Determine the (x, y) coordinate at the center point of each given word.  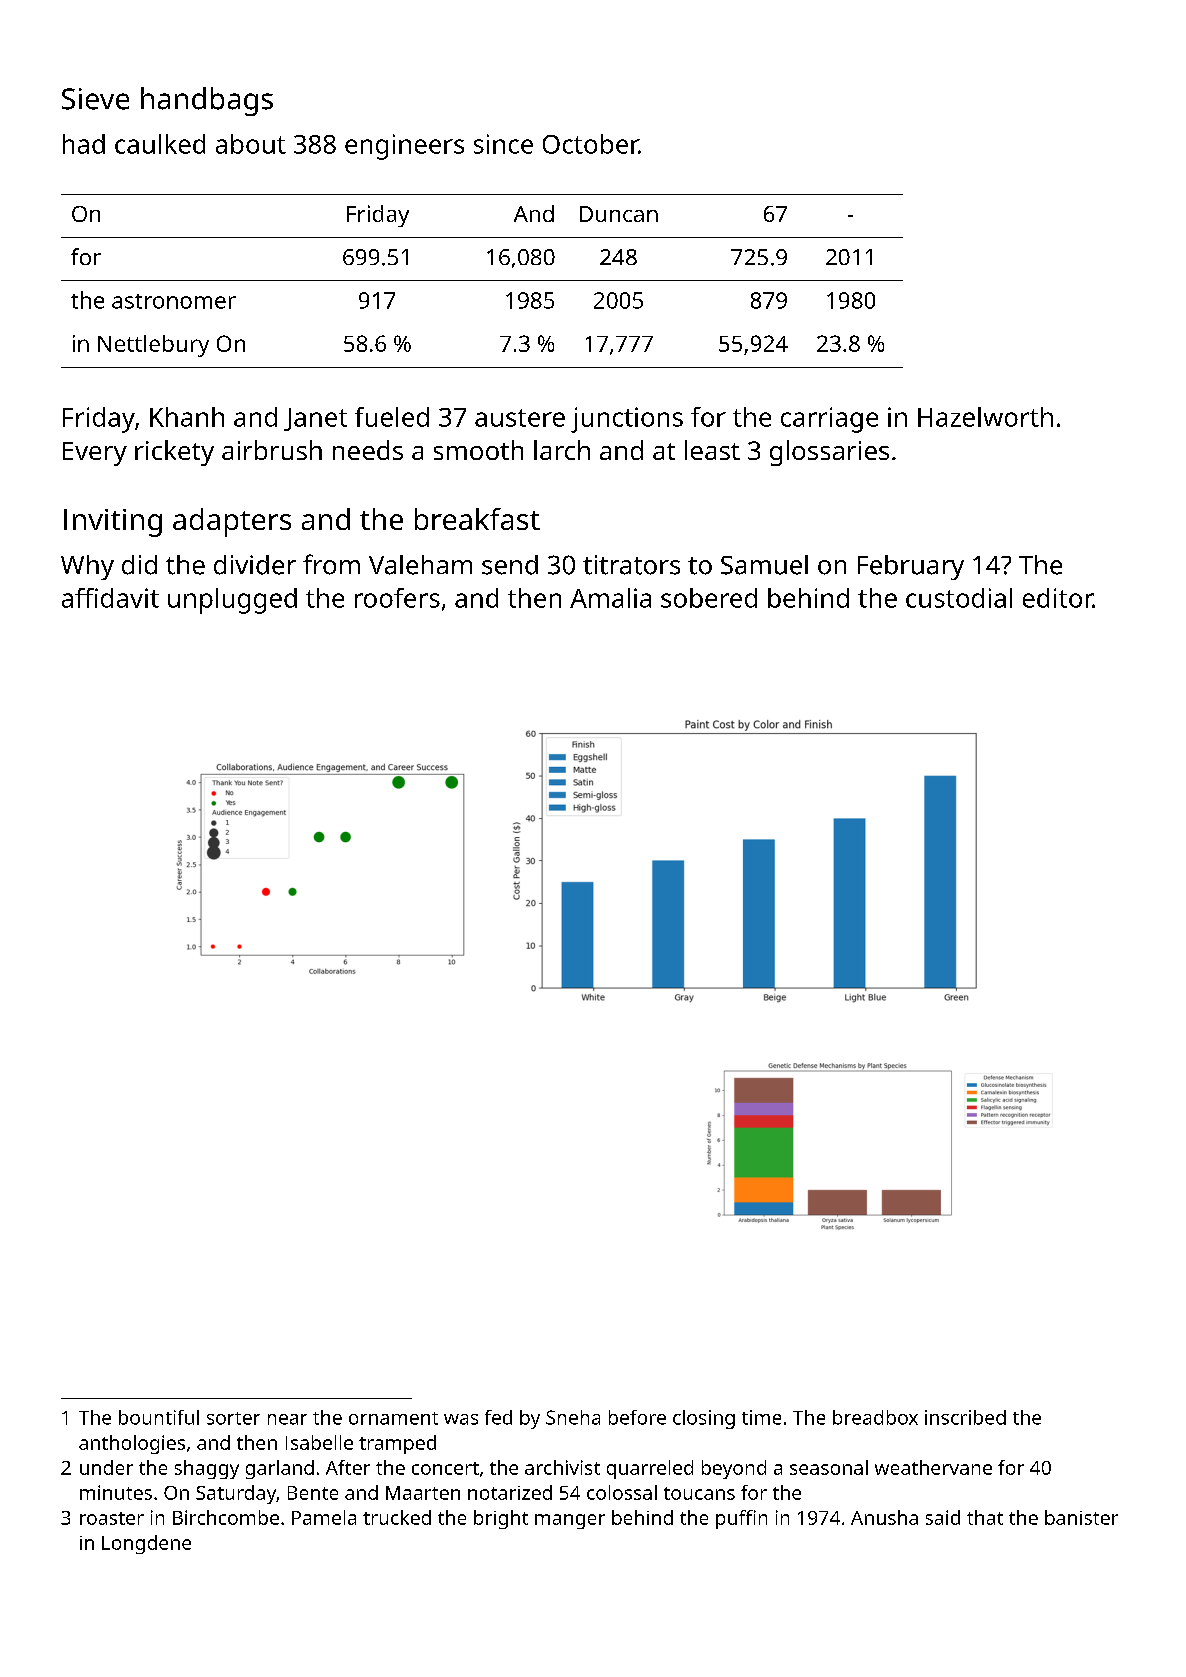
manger (570, 1521)
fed (498, 1417)
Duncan (619, 214)
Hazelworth (985, 417)
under (106, 1467)
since (503, 144)
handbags (207, 101)
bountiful (159, 1417)
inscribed (965, 1417)
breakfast (477, 519)
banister (1081, 1517)
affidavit (110, 598)
